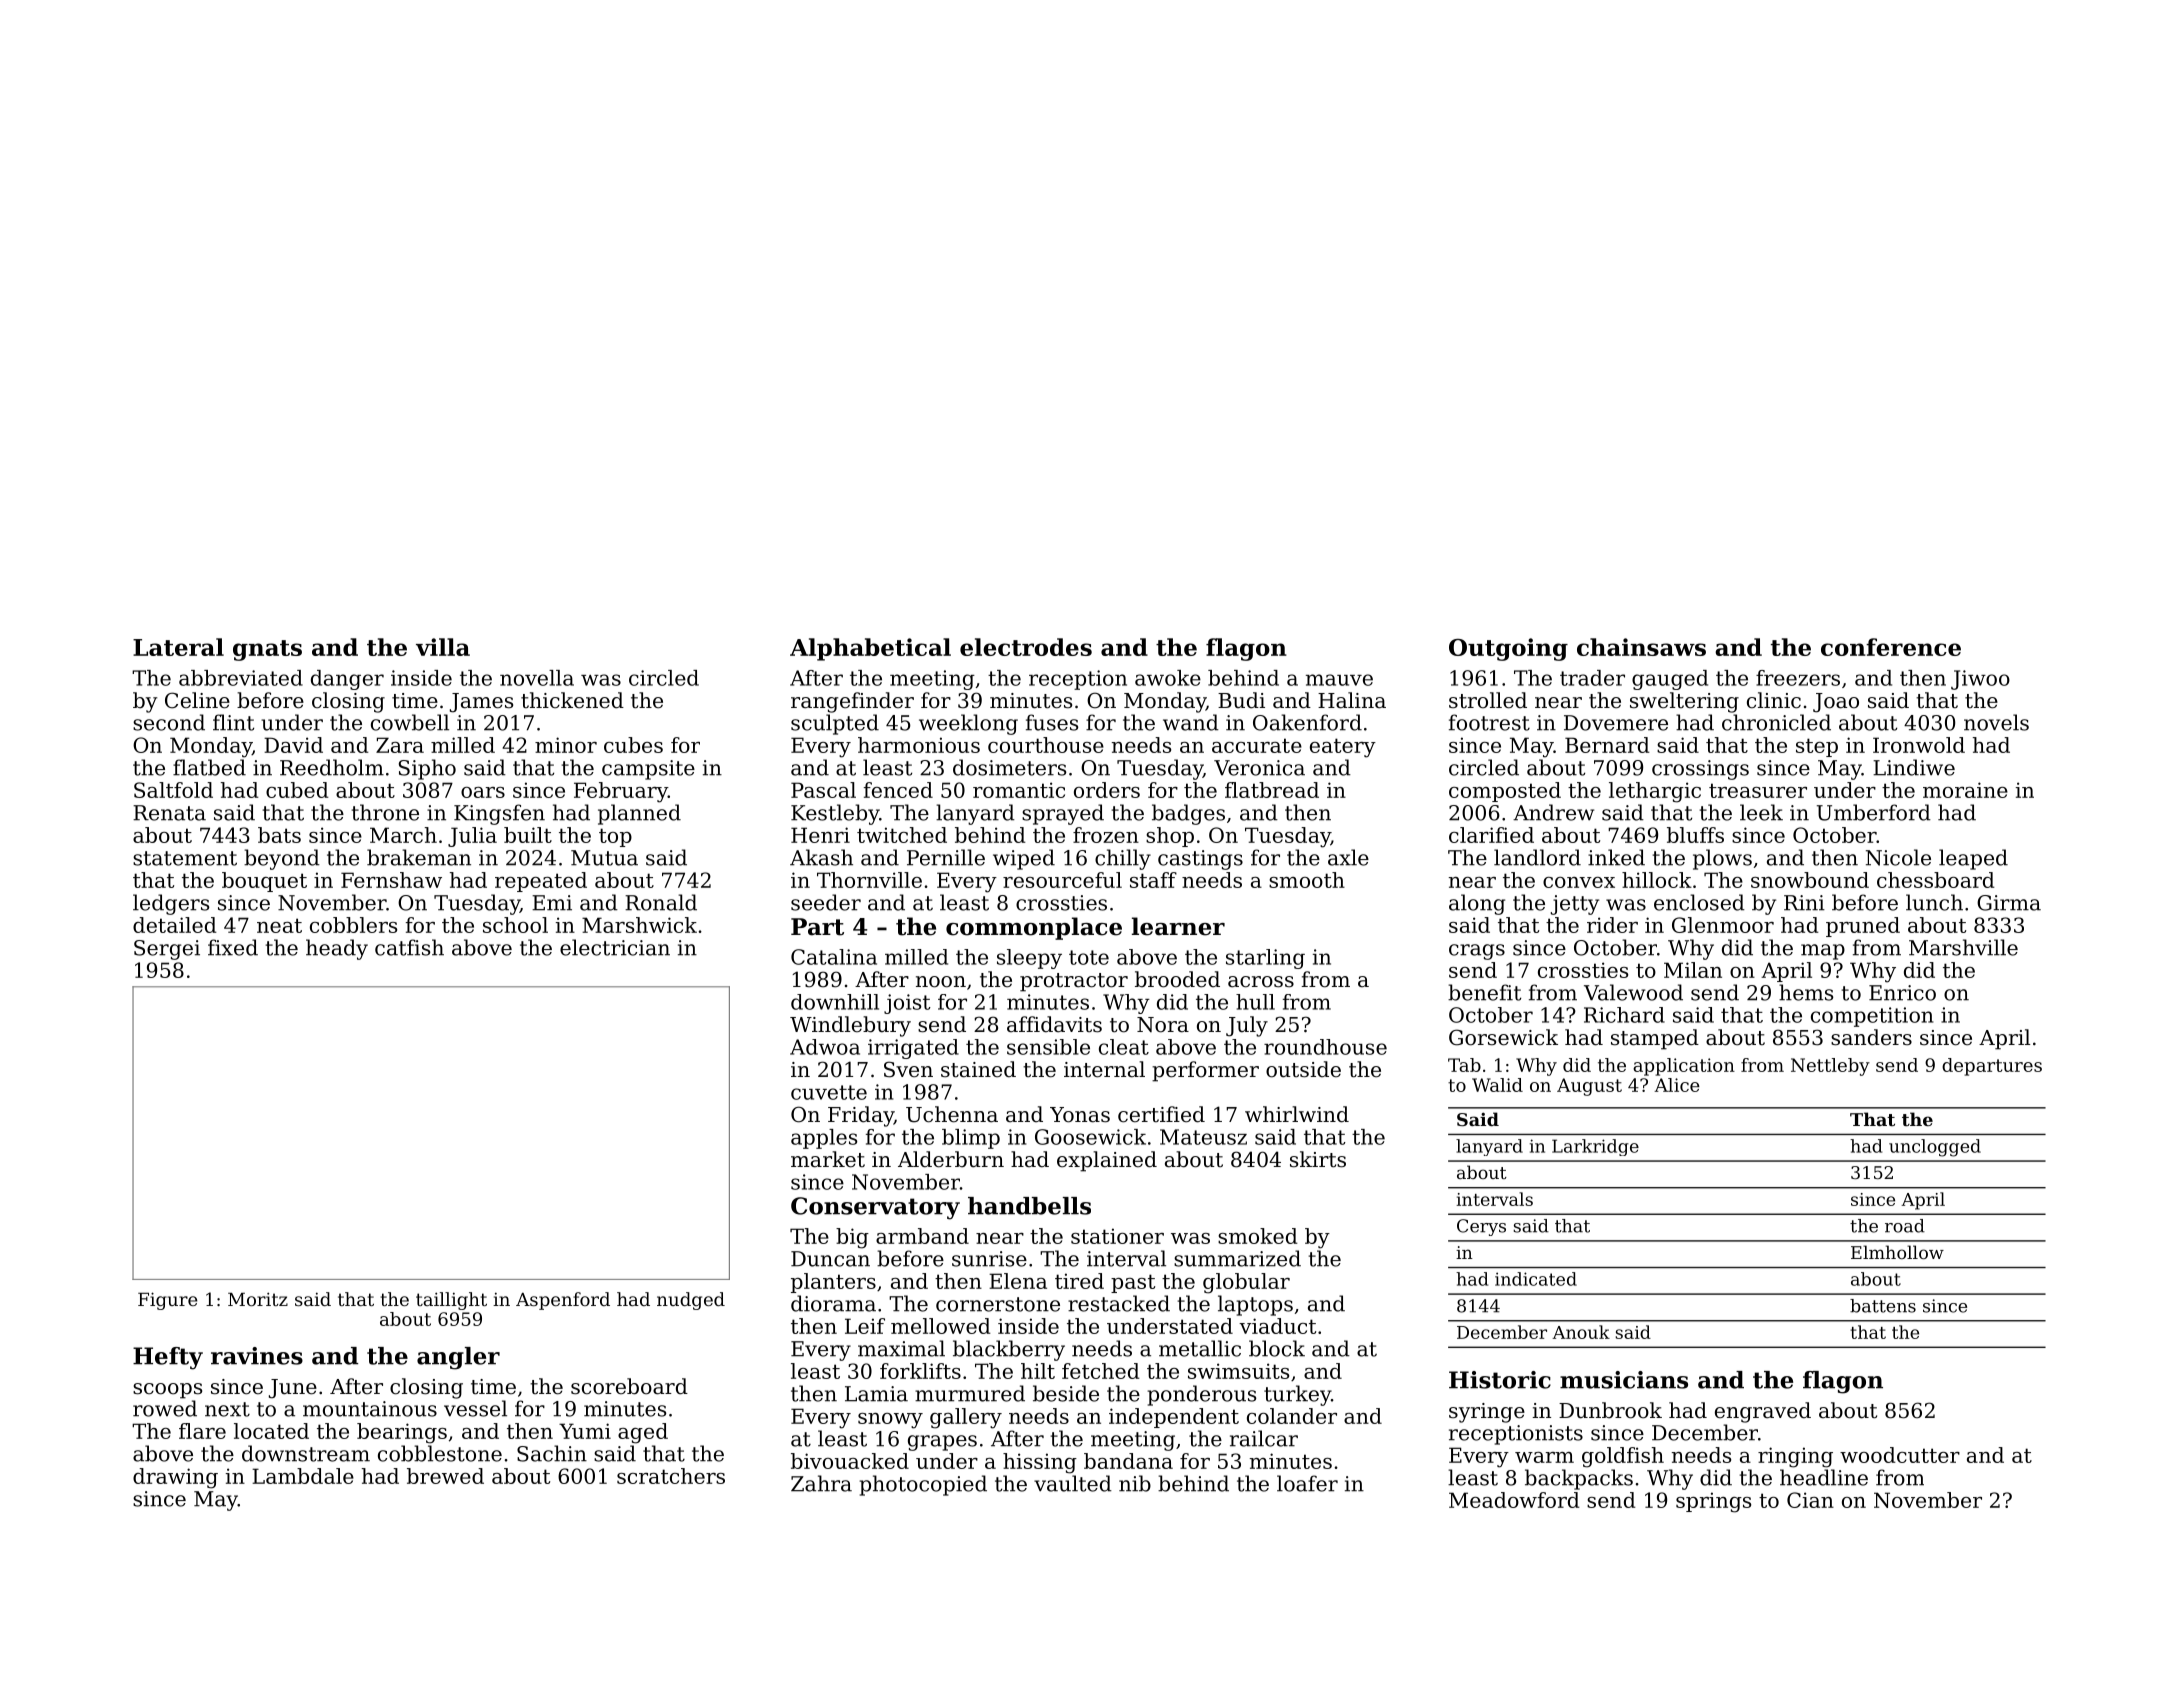  Describe the element at coordinates (267, 650) in the document. I see `gnats` at that location.
